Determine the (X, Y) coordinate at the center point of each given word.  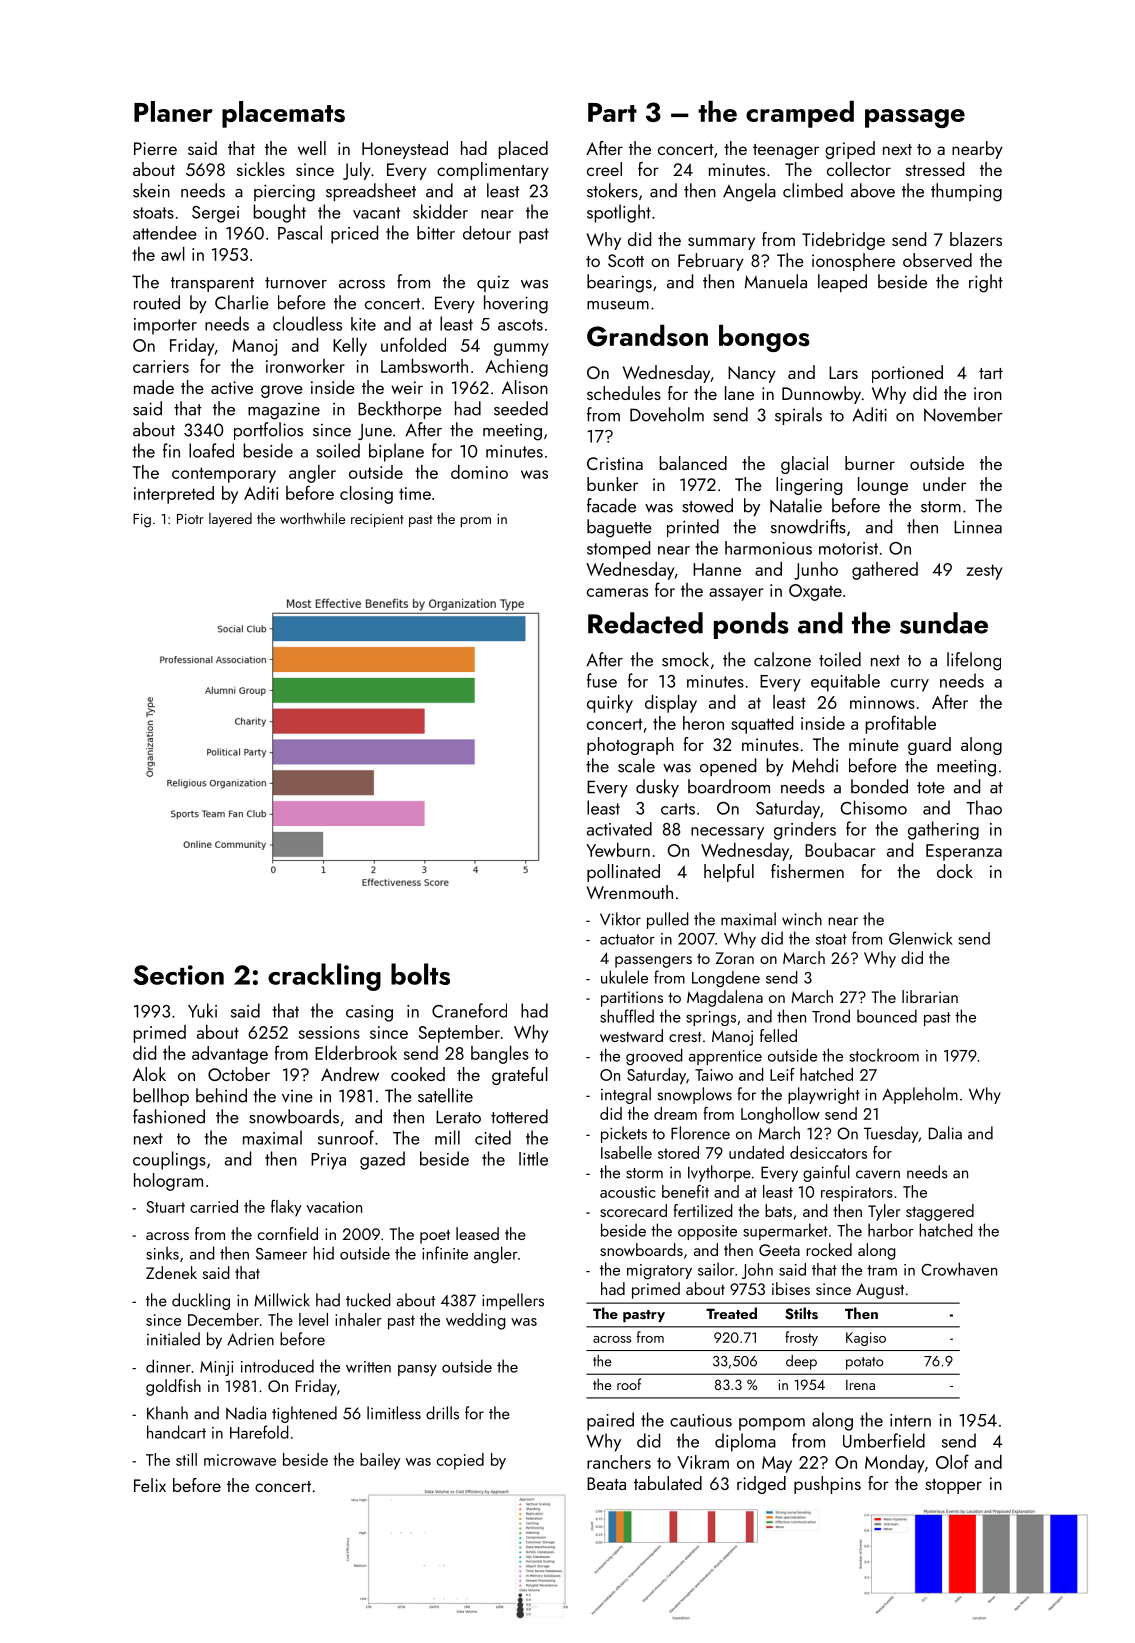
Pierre (155, 148)
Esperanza (964, 852)
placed (523, 150)
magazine (284, 411)
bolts (420, 974)
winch (802, 919)
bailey (380, 1461)
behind (221, 1095)
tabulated (668, 1483)
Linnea (978, 527)
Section (178, 975)
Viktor (620, 919)
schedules (624, 393)
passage (915, 118)
